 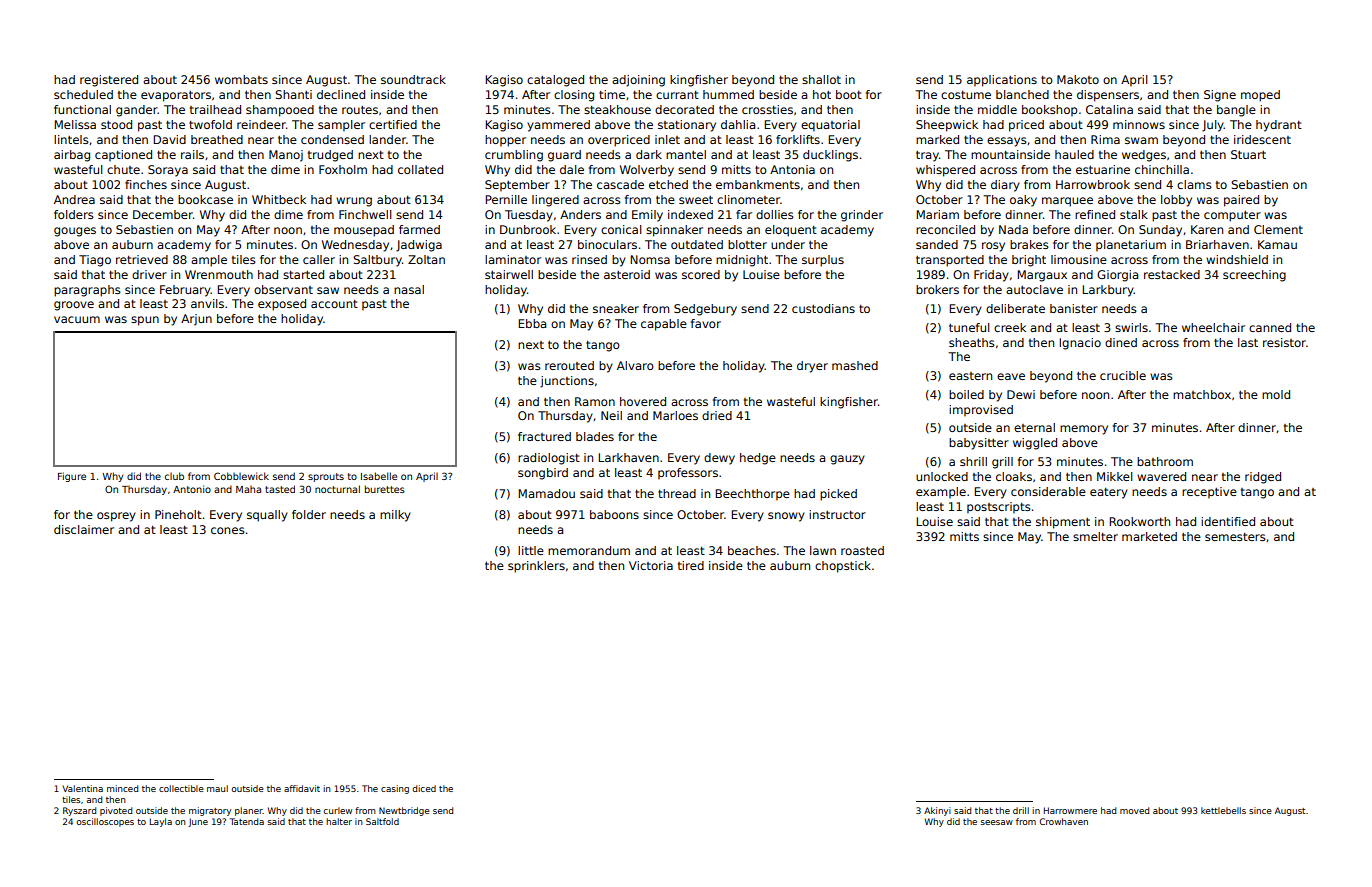 What do you see at coordinates (823, 308) in the screenshot?
I see `custodians` at bounding box center [823, 308].
